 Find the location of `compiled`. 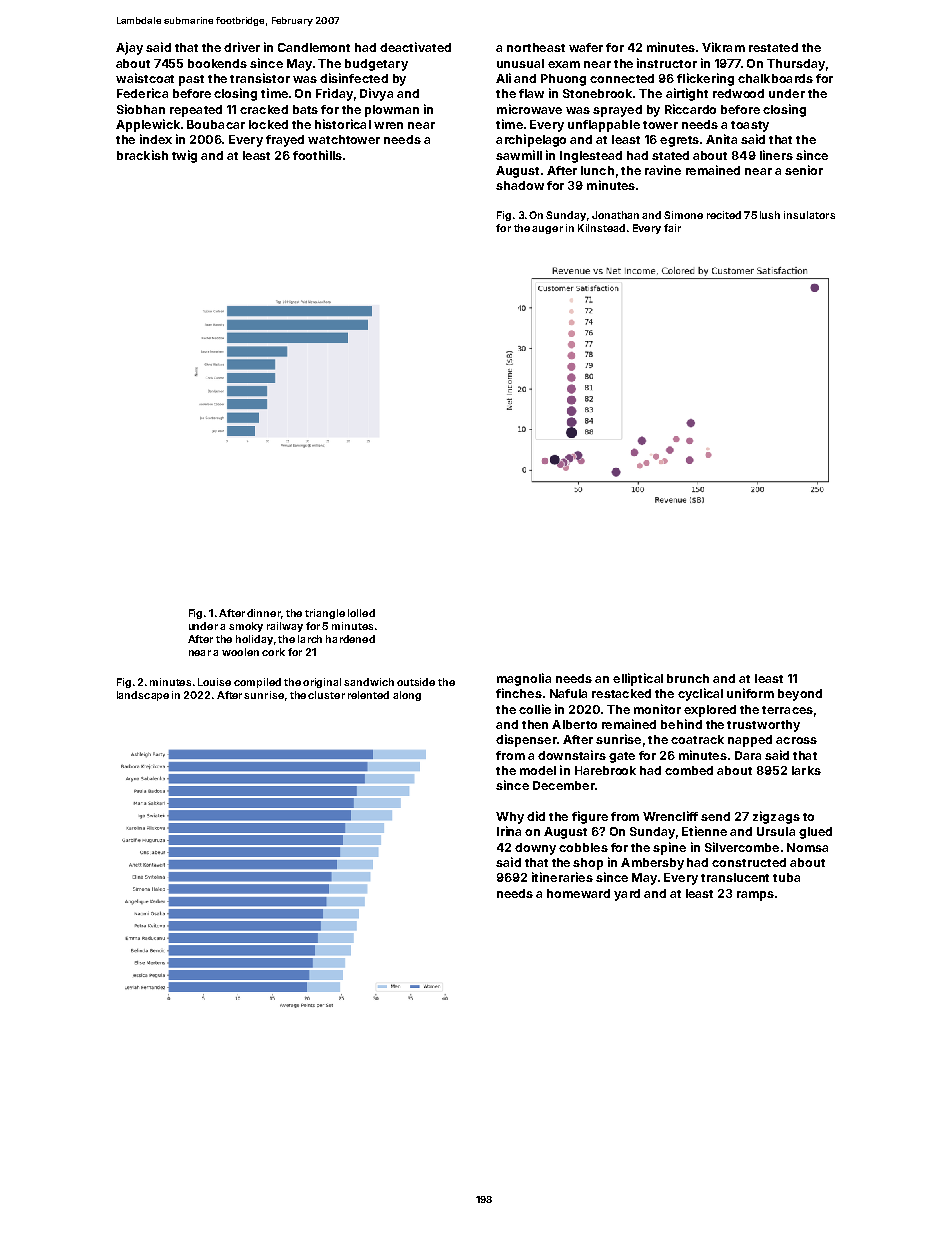

compiled is located at coordinates (257, 683).
